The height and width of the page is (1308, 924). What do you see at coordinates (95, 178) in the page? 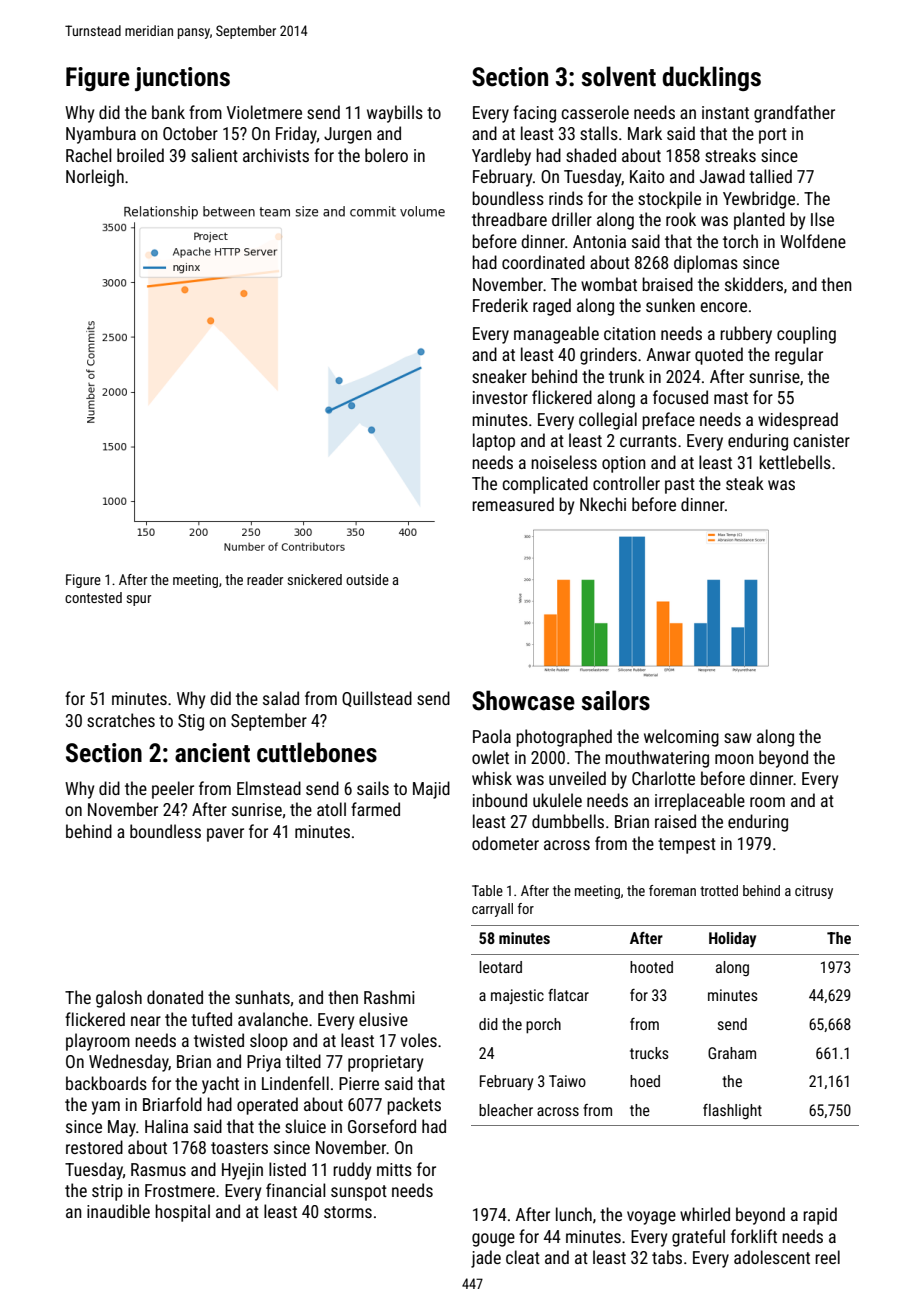
I see `Norleigh` at bounding box center [95, 178].
